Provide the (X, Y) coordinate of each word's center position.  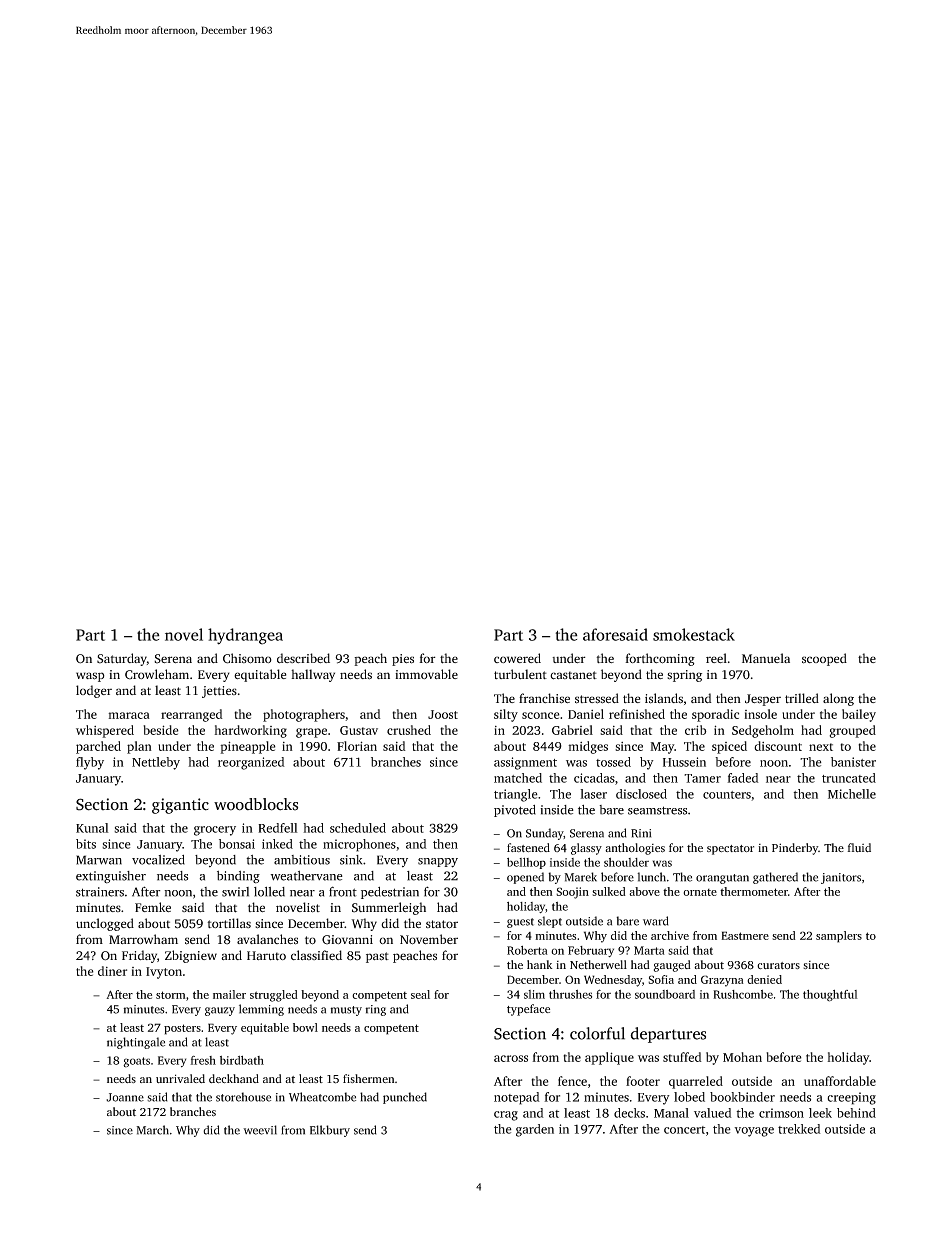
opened (525, 878)
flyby (90, 763)
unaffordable (840, 1081)
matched (518, 778)
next (821, 747)
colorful (597, 1033)
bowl (305, 1027)
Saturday (122, 659)
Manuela (766, 658)
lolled (269, 892)
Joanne (125, 1097)
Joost (443, 714)
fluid (859, 847)
